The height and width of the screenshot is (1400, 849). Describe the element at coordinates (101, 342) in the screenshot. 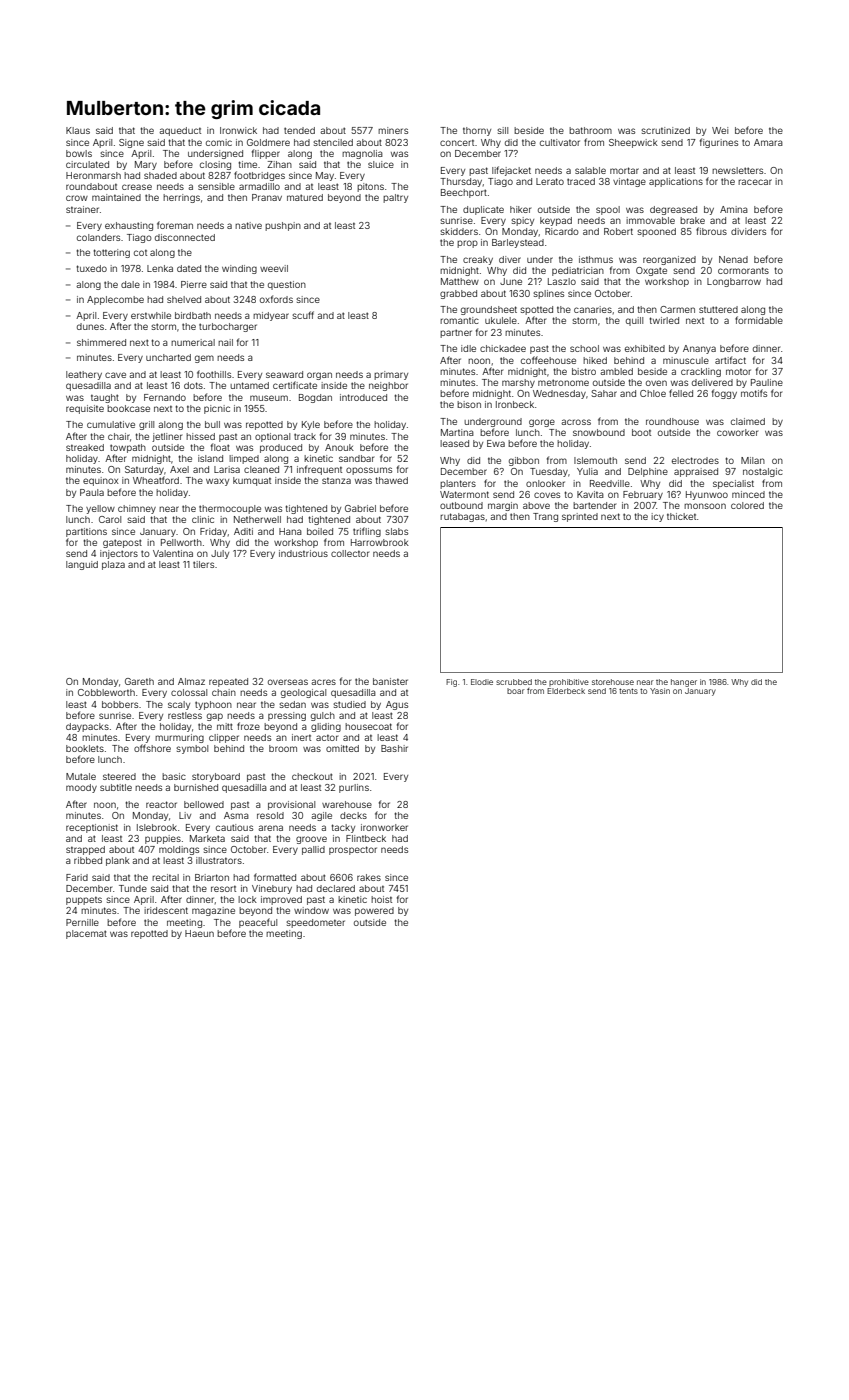

I see `shimmered` at that location.
